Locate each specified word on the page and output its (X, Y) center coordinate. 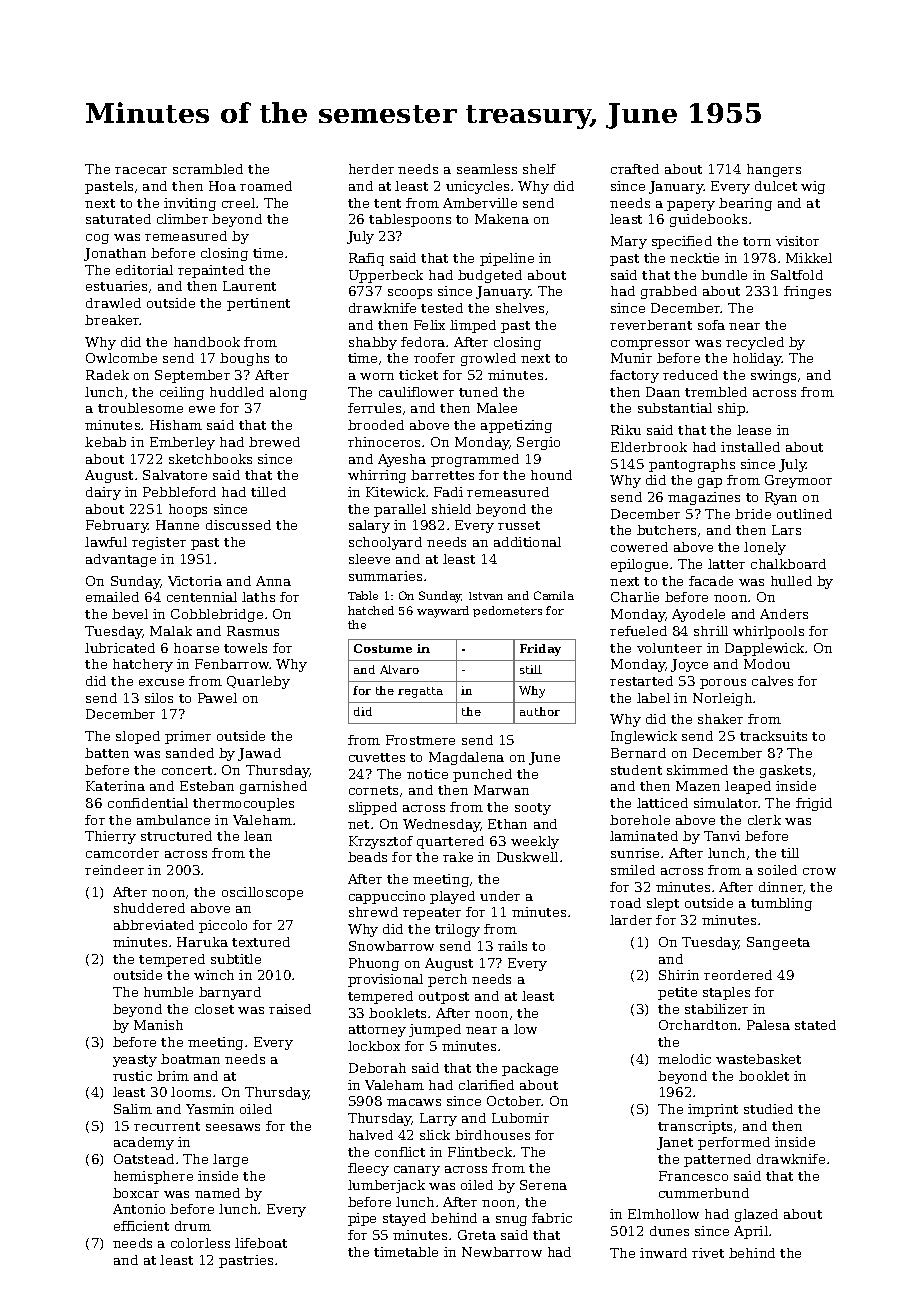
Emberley (182, 443)
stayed (404, 1219)
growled (488, 359)
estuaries (116, 286)
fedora (423, 342)
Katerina (115, 786)
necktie (694, 258)
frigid (814, 804)
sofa (711, 325)
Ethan (507, 824)
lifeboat (261, 1243)
